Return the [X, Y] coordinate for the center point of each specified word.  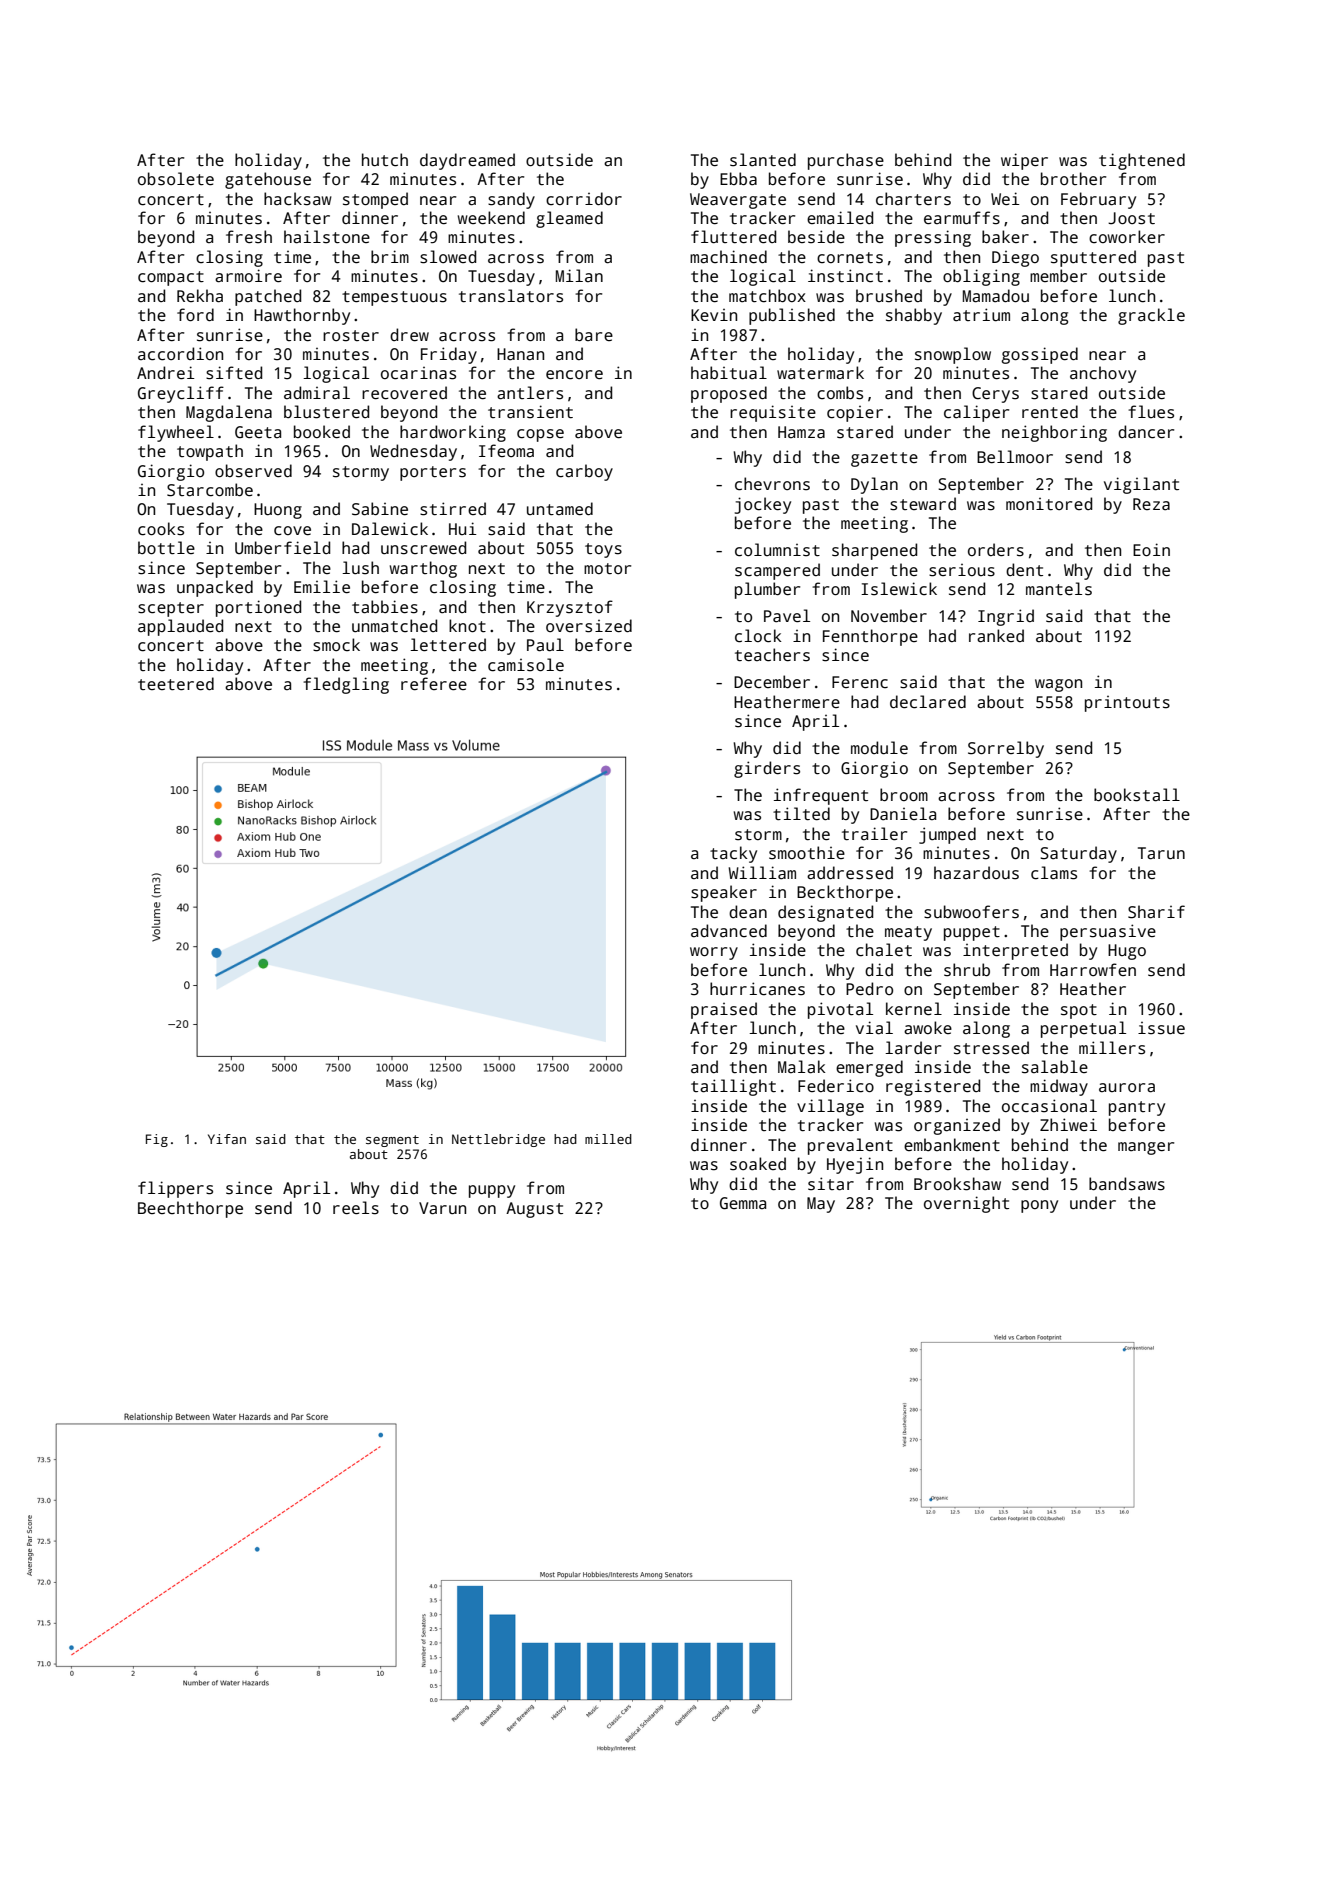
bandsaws [1127, 1184]
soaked [758, 1164]
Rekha [200, 296]
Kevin [714, 315]
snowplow [953, 355]
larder [913, 1047]
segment [392, 1141]
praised [724, 1010]
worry [714, 953]
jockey [763, 505]
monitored [1049, 503]
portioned [258, 608]
